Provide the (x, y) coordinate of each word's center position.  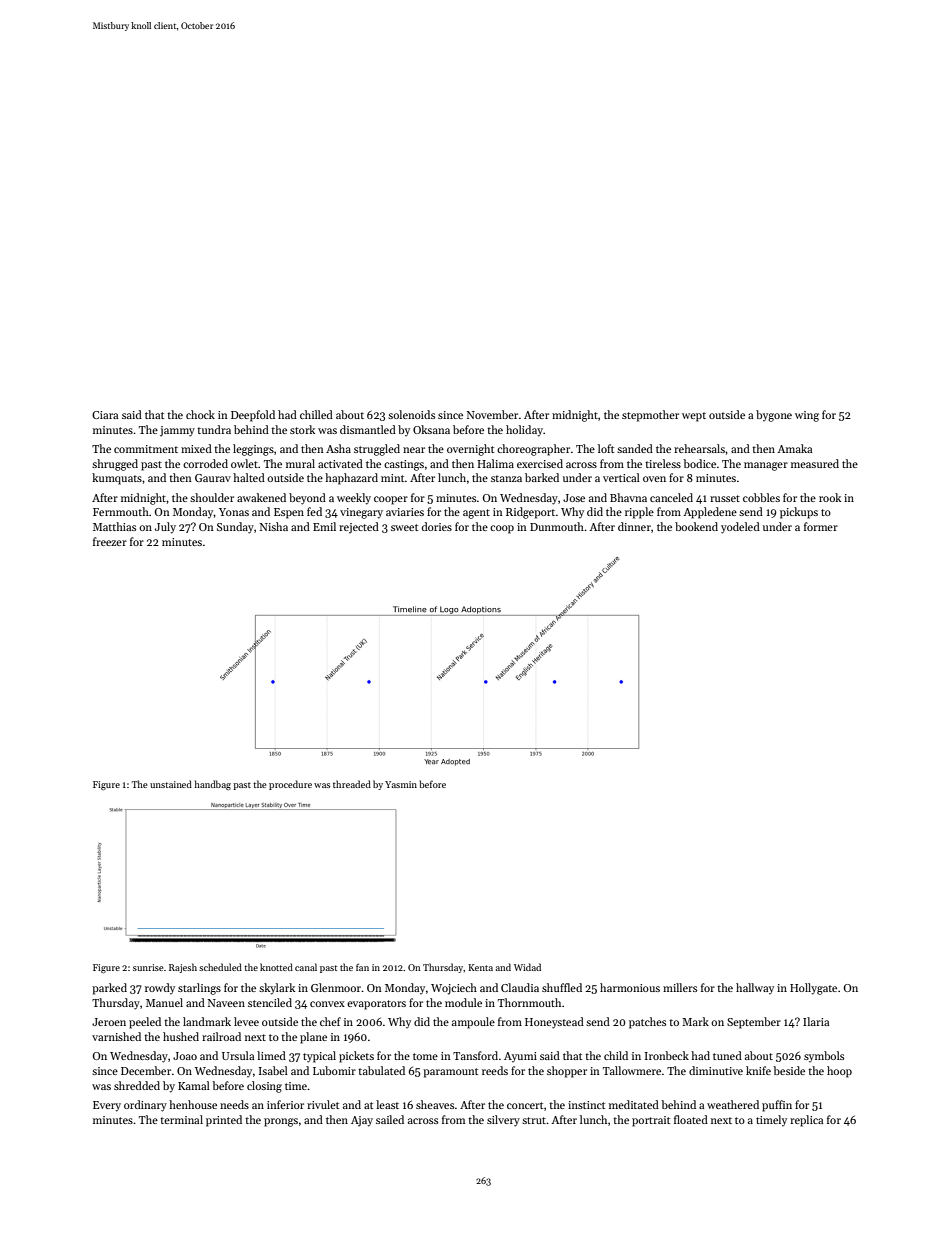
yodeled (740, 528)
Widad (527, 967)
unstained (171, 784)
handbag (213, 785)
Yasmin (401, 784)
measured (815, 463)
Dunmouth (557, 526)
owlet (244, 463)
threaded (352, 784)
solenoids (411, 414)
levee (246, 1021)
